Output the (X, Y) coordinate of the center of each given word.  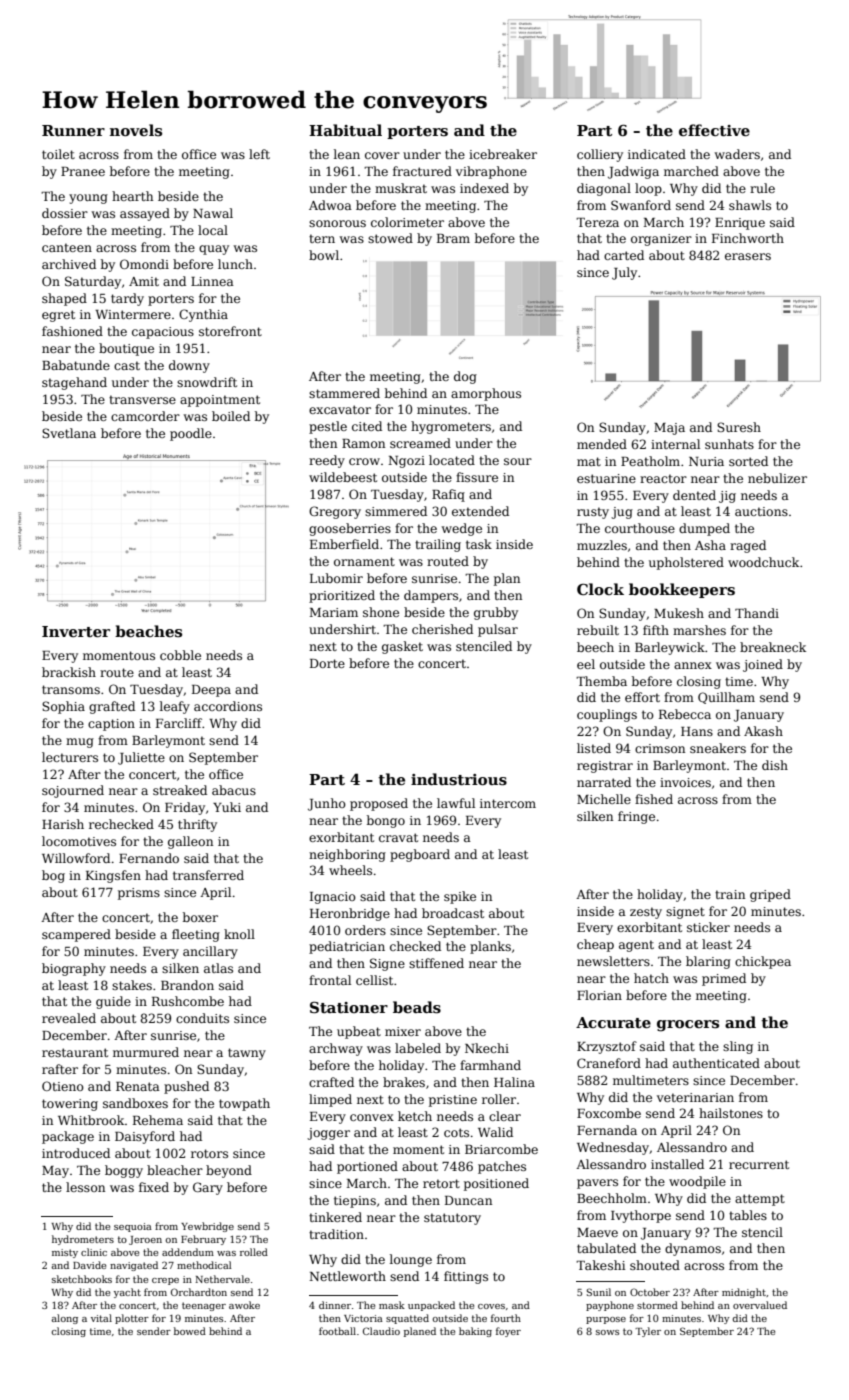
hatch (651, 978)
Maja (669, 429)
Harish (63, 824)
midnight (744, 1293)
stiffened (436, 963)
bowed (190, 1331)
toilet (58, 154)
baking (475, 1332)
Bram (453, 238)
